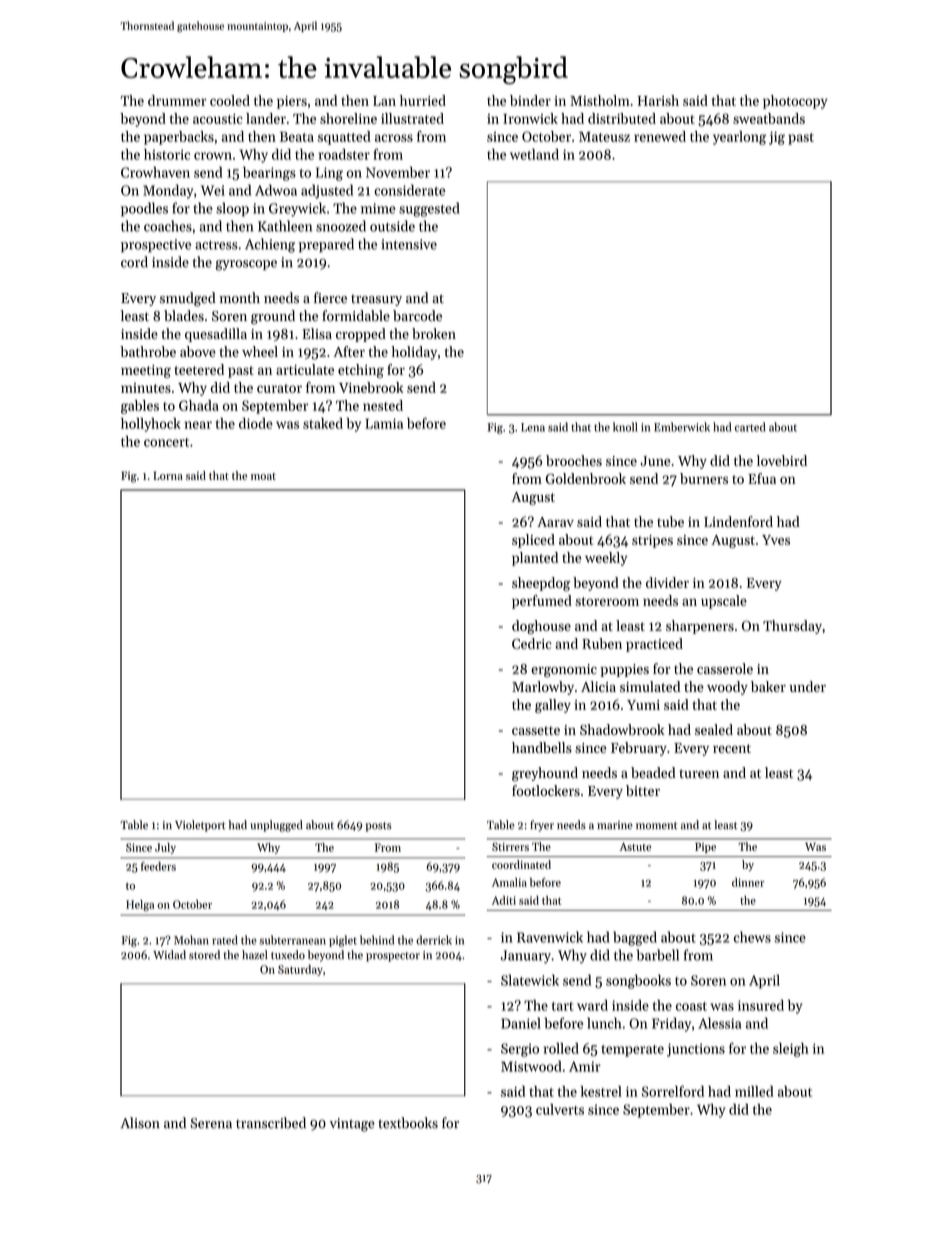 The height and width of the screenshot is (1233, 952). I want to click on sealed, so click(714, 729).
